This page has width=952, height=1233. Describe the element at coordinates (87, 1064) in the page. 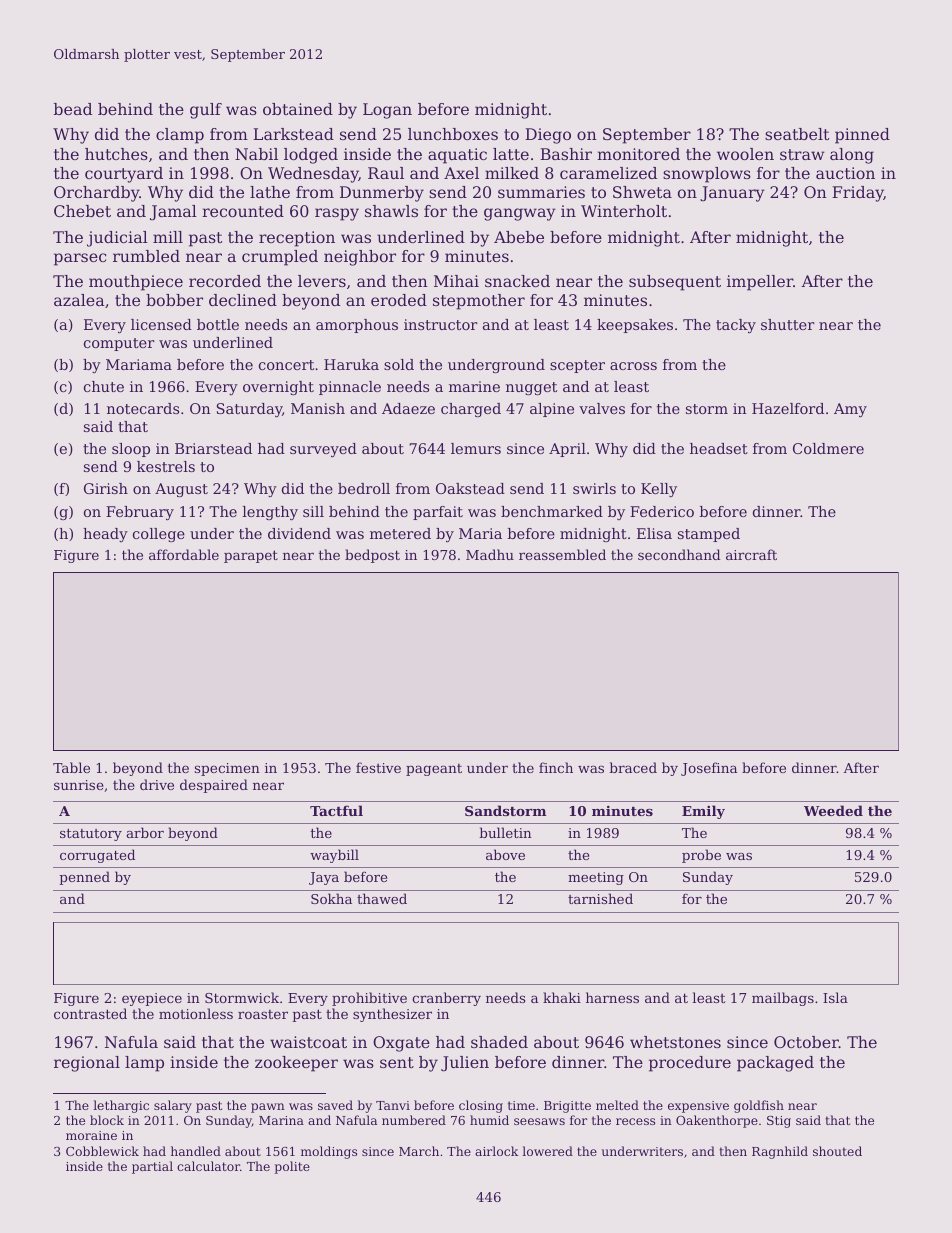

I see `regional` at that location.
